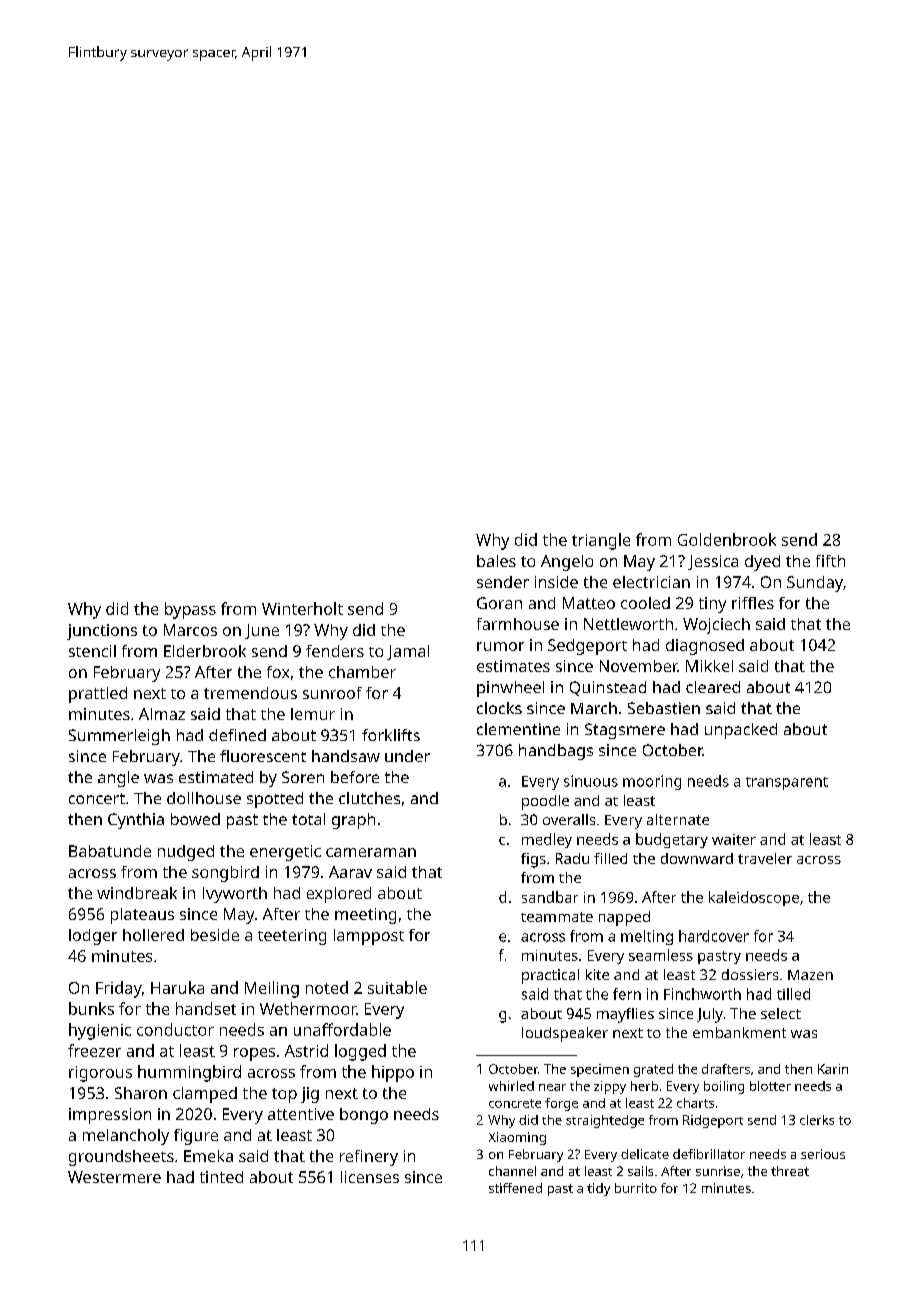  I want to click on melancholy, so click(126, 1137).
